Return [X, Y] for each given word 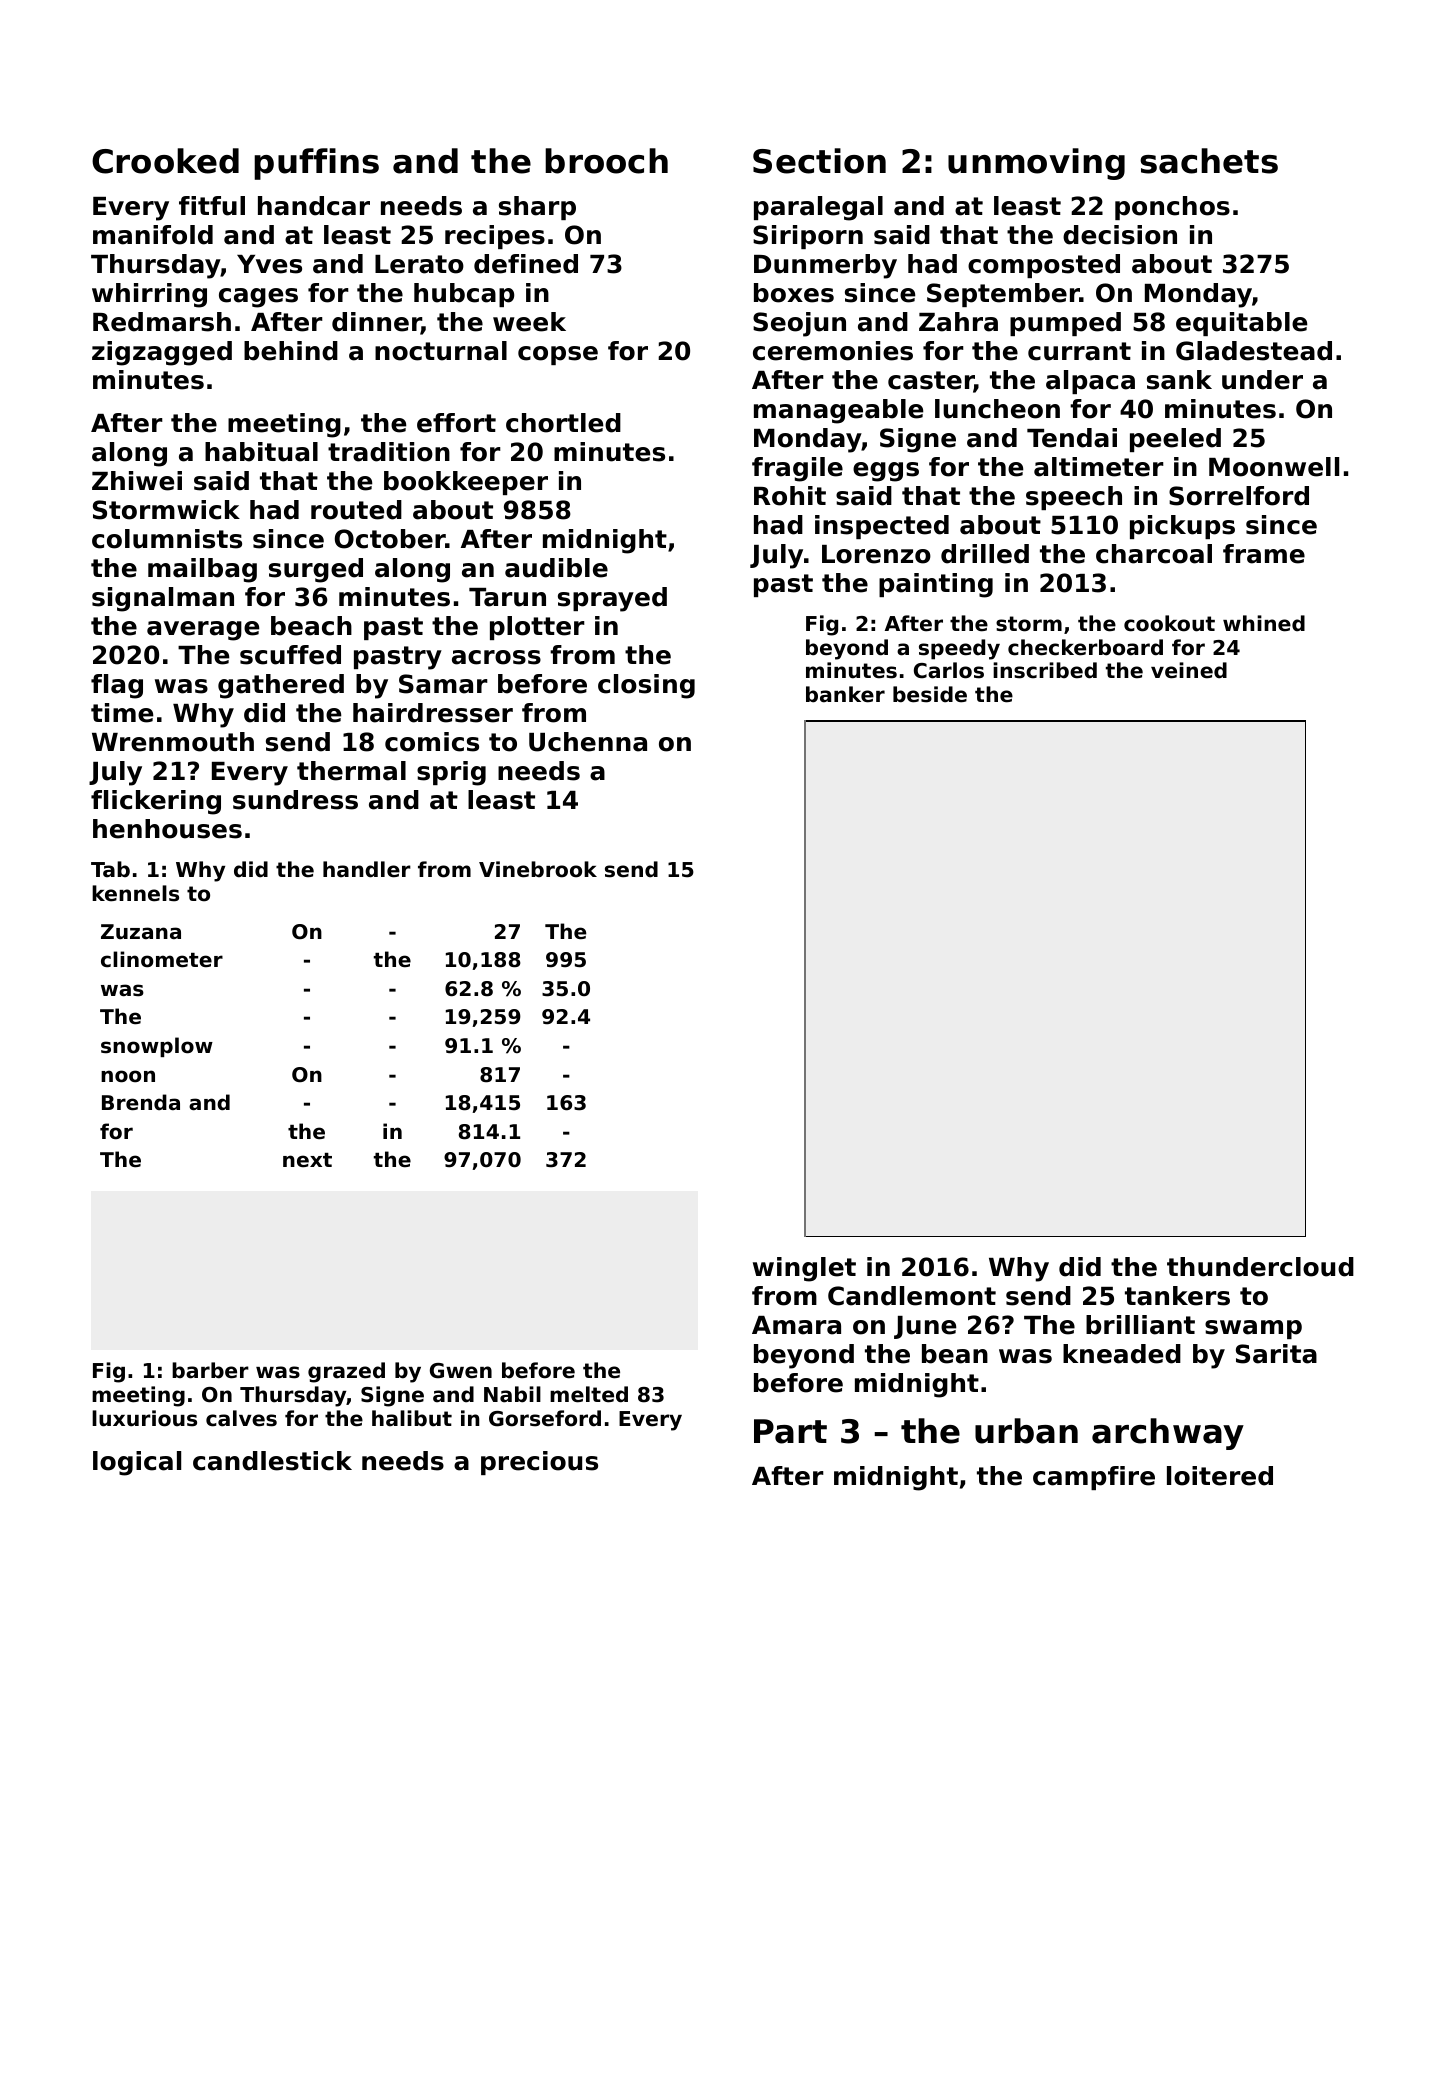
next [307, 1160]
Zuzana [141, 931]
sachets [1209, 161]
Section [819, 161]
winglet [804, 1269]
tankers [1177, 1296]
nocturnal [441, 351]
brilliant [1140, 1325]
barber [210, 1370]
